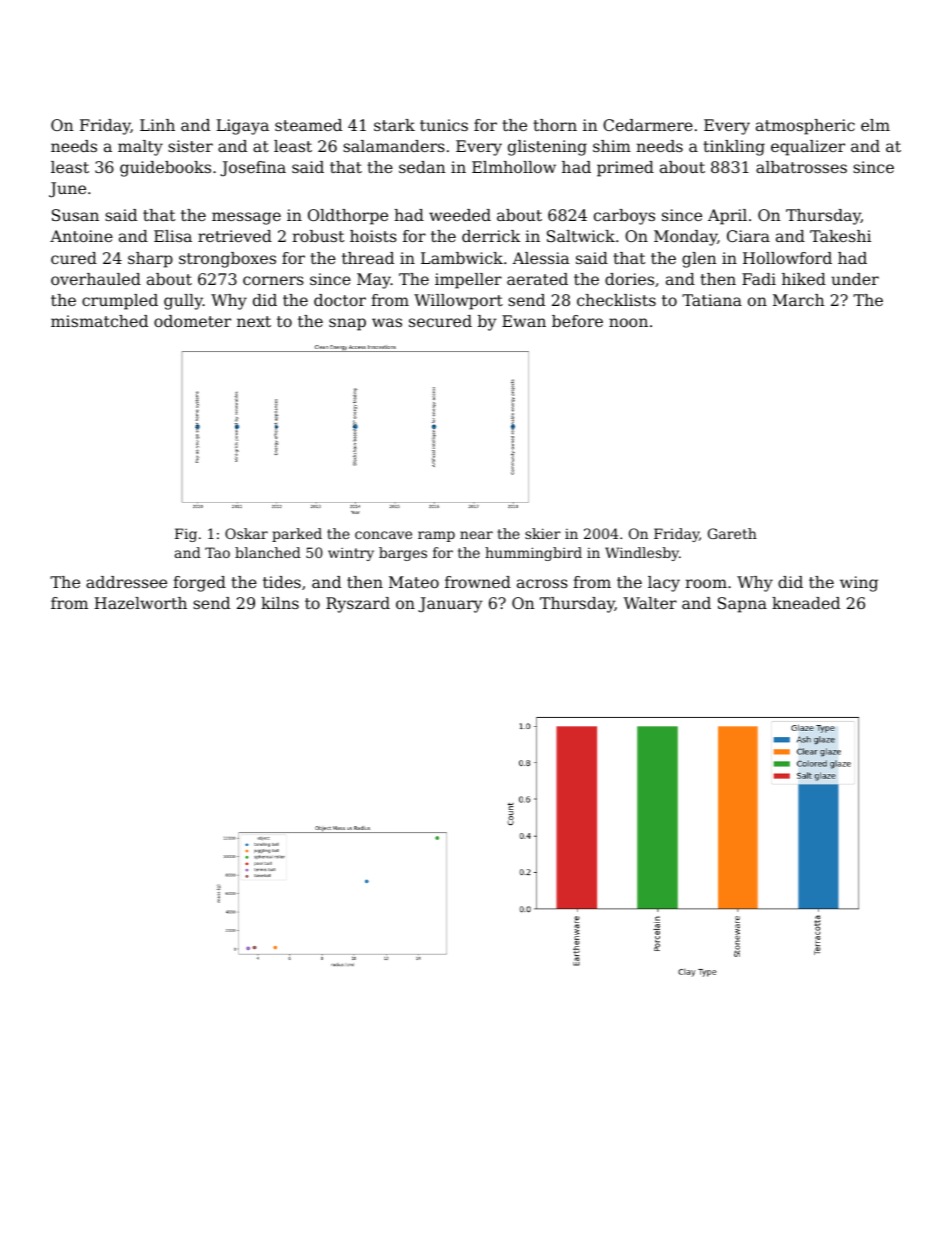  Describe the element at coordinates (732, 533) in the document. I see `Gareth` at that location.
